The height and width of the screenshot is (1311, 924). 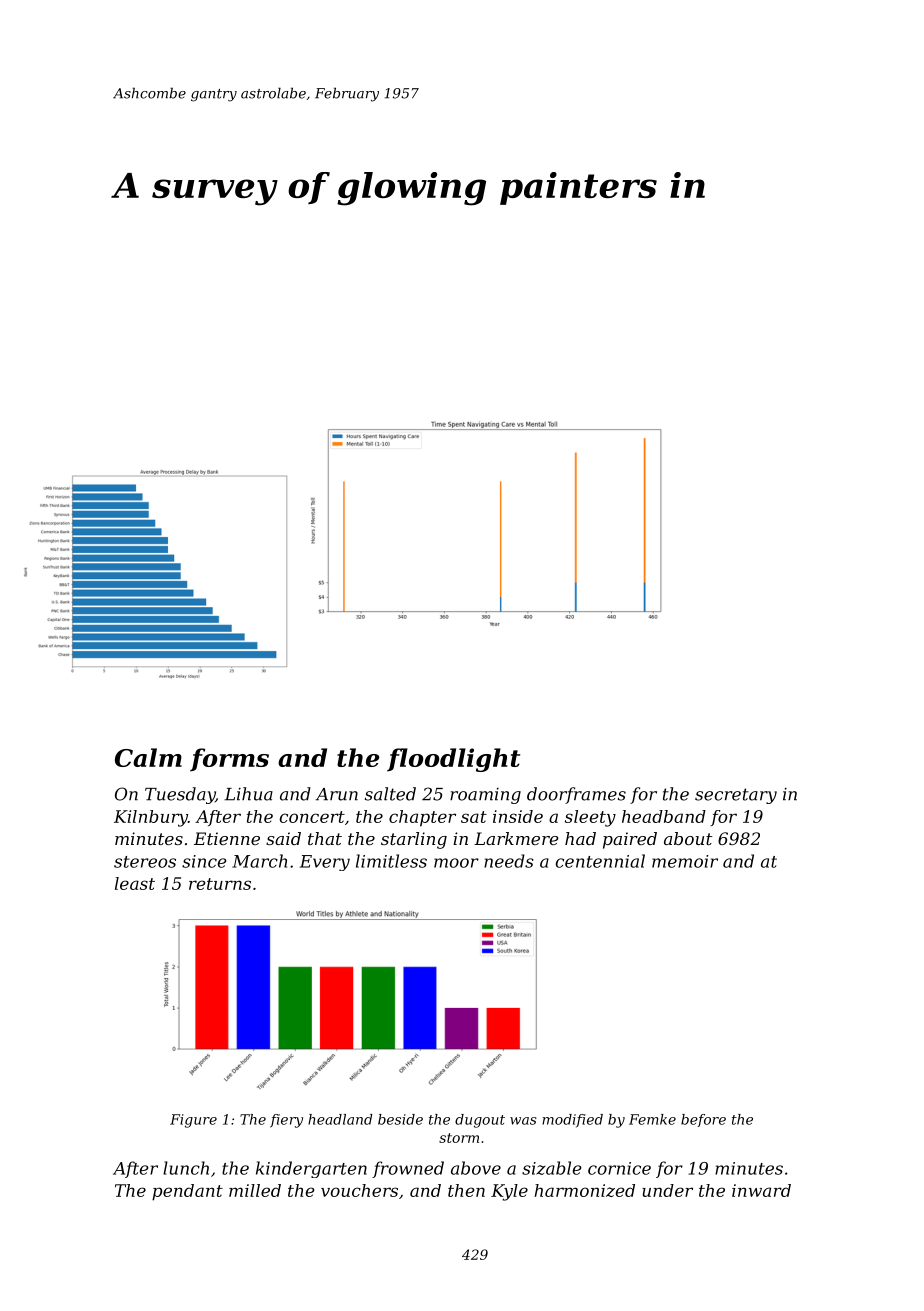 I want to click on pendant, so click(x=187, y=1192).
